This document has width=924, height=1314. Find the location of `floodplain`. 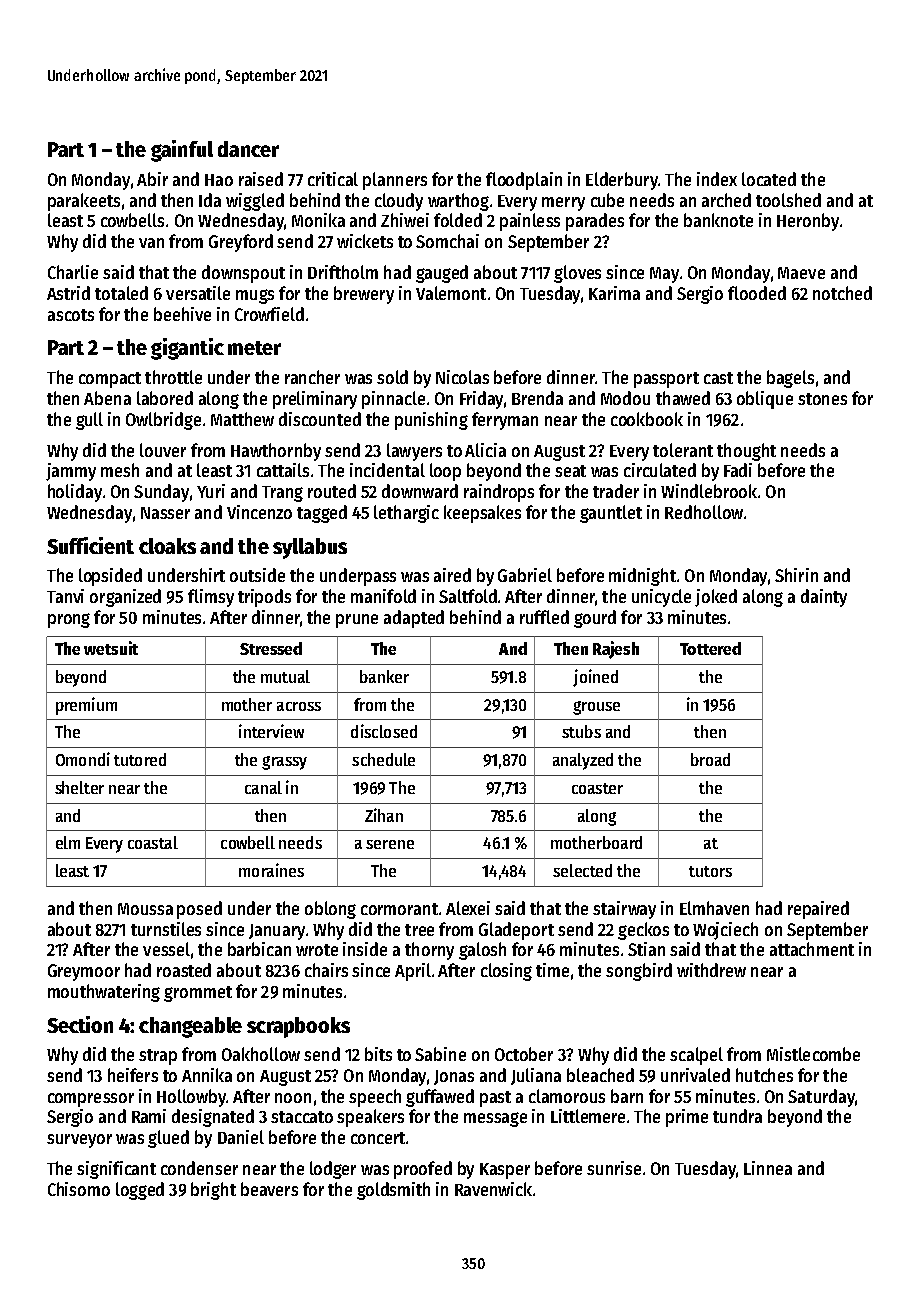

floodplain is located at coordinates (524, 181).
